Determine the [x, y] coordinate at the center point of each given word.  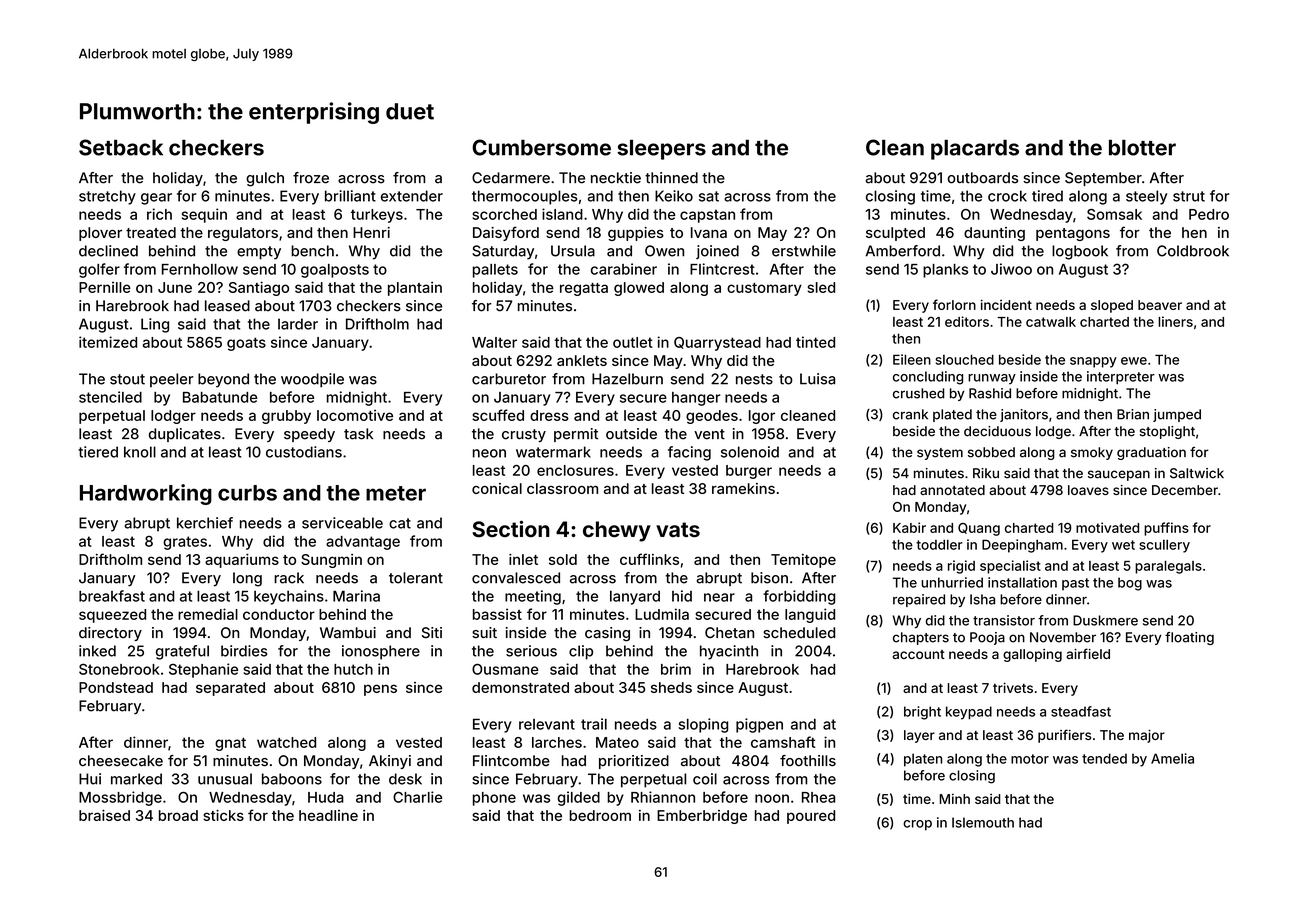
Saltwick [1197, 473]
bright [922, 713]
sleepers [661, 150]
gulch [265, 179]
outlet [633, 342]
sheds [671, 687]
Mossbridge [120, 798]
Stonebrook [119, 669]
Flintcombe [511, 760]
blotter [1142, 148]
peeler [172, 380]
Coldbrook [1193, 251]
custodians [304, 452]
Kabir [909, 527]
